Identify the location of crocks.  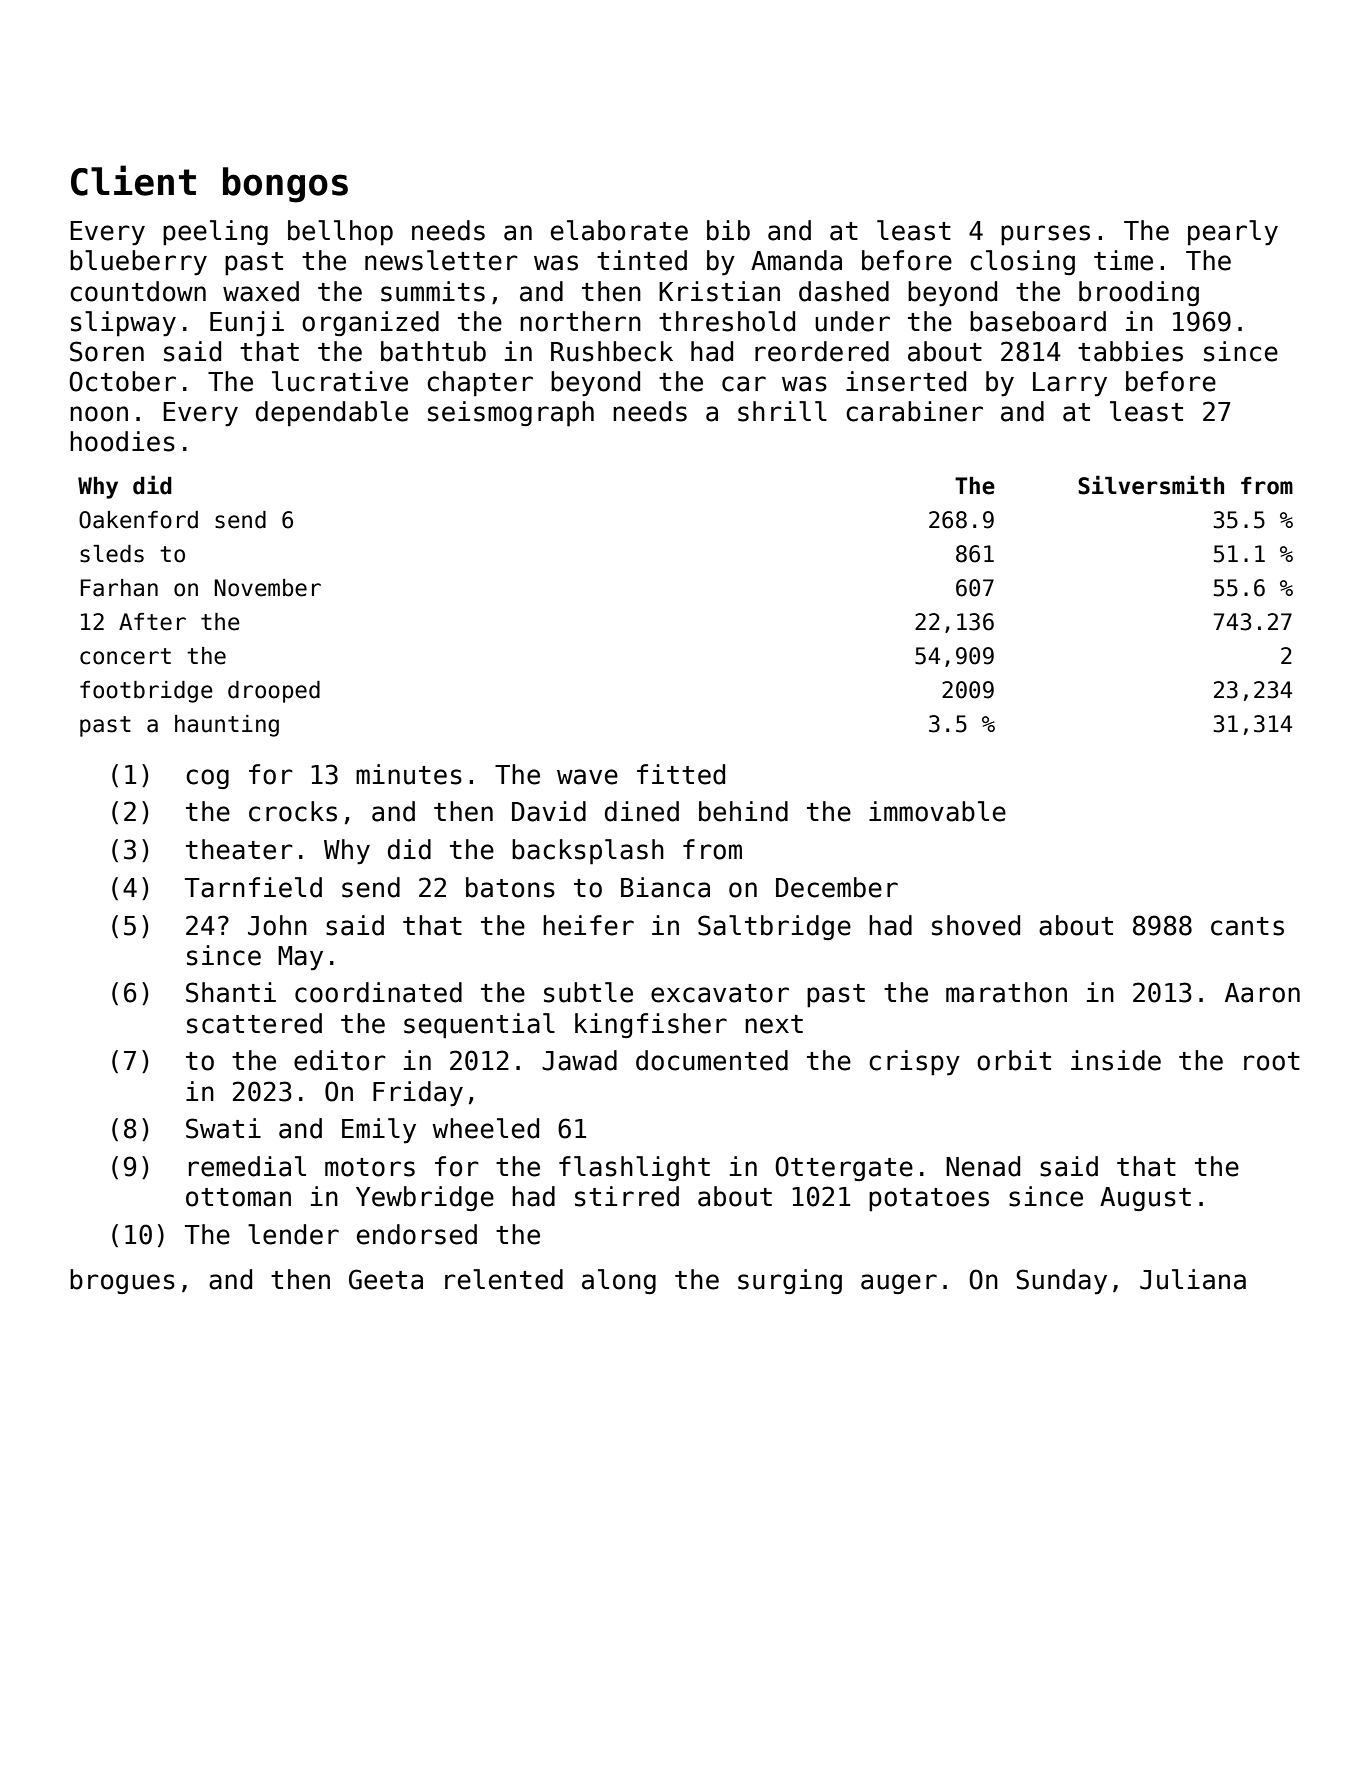
(293, 811).
